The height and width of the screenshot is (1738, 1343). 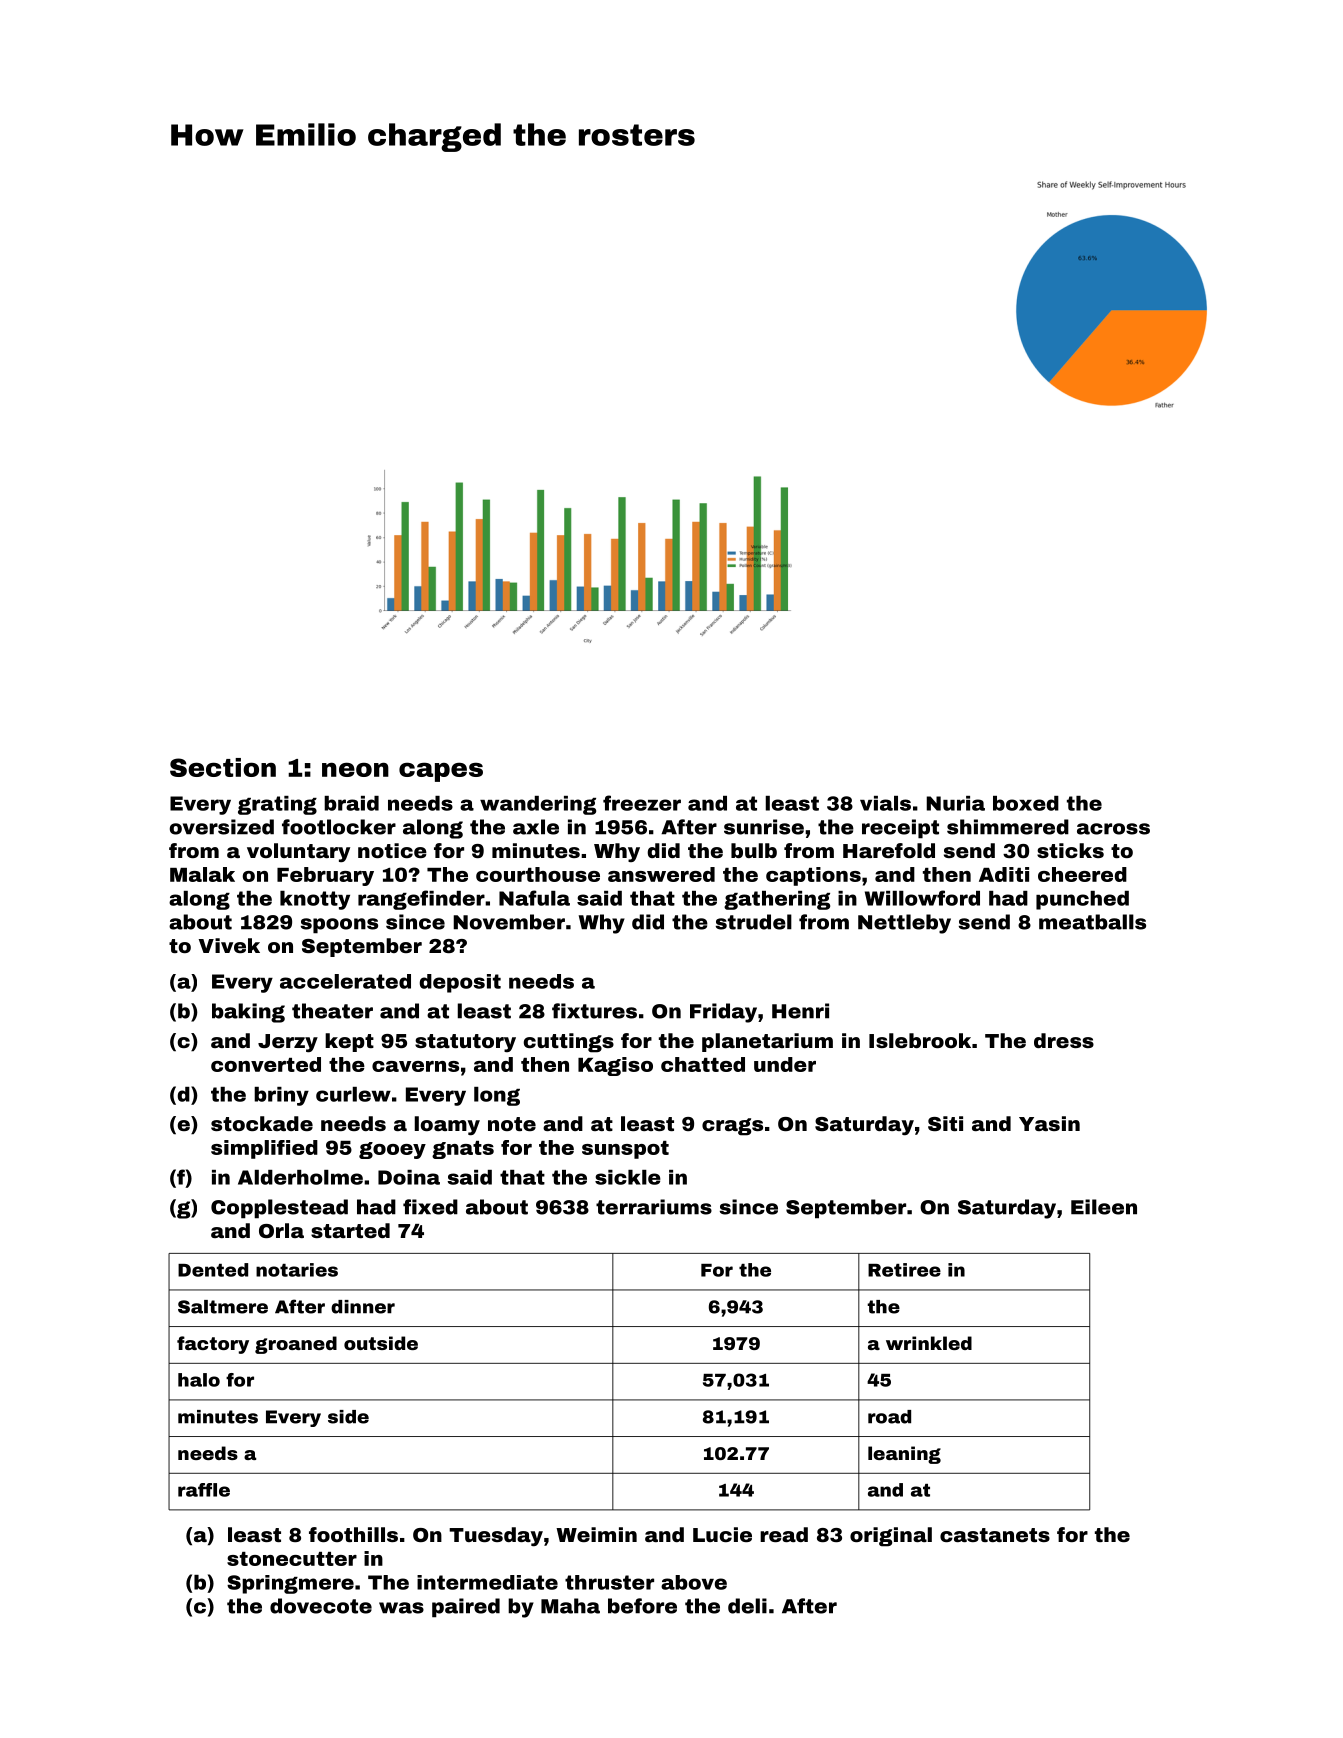 What do you see at coordinates (204, 1490) in the screenshot?
I see `raffle` at bounding box center [204, 1490].
